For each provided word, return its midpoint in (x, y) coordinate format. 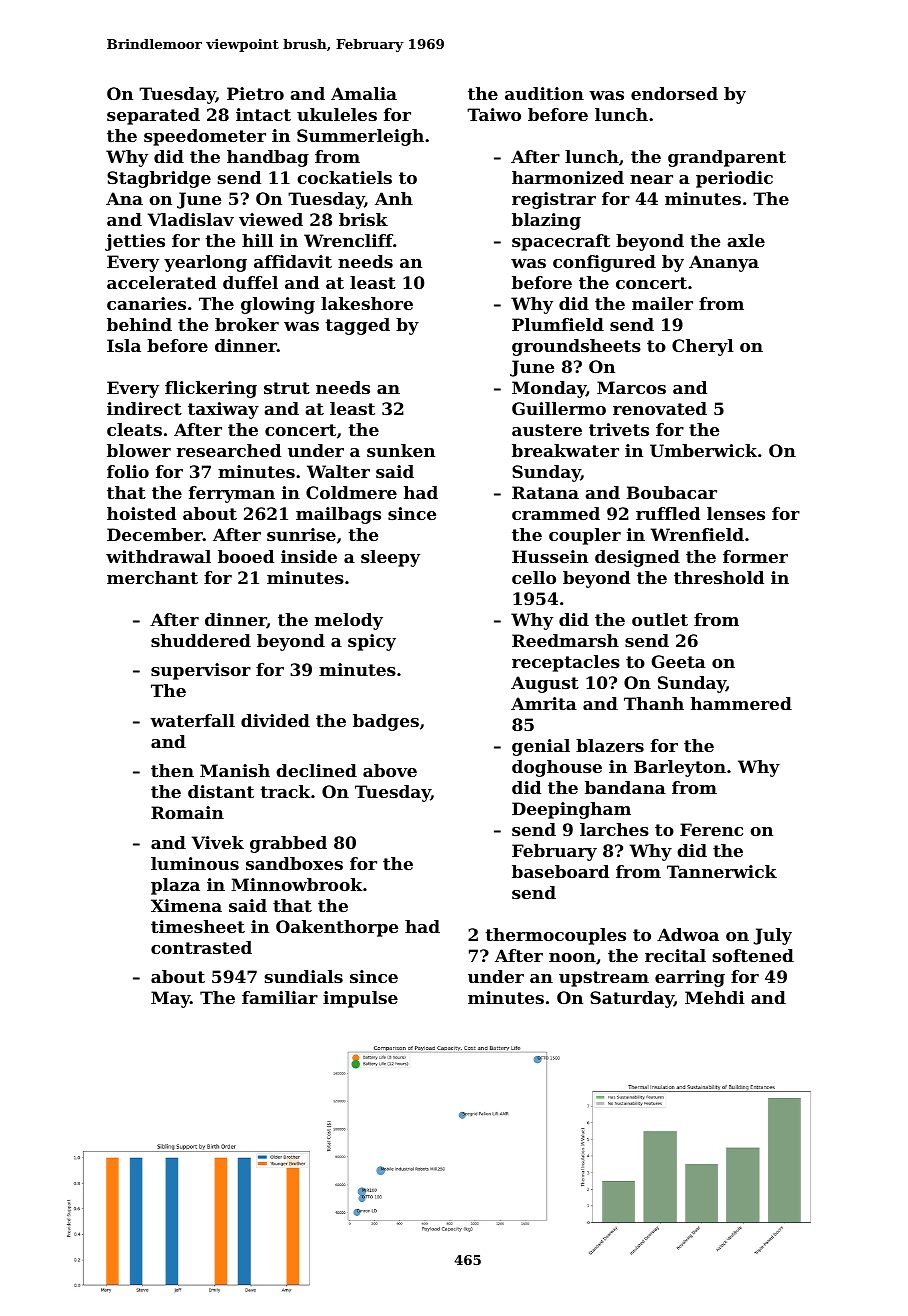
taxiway (223, 410)
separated (153, 116)
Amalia (364, 93)
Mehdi (715, 997)
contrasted (201, 947)
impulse (360, 999)
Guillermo (559, 408)
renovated (660, 408)
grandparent (727, 158)
